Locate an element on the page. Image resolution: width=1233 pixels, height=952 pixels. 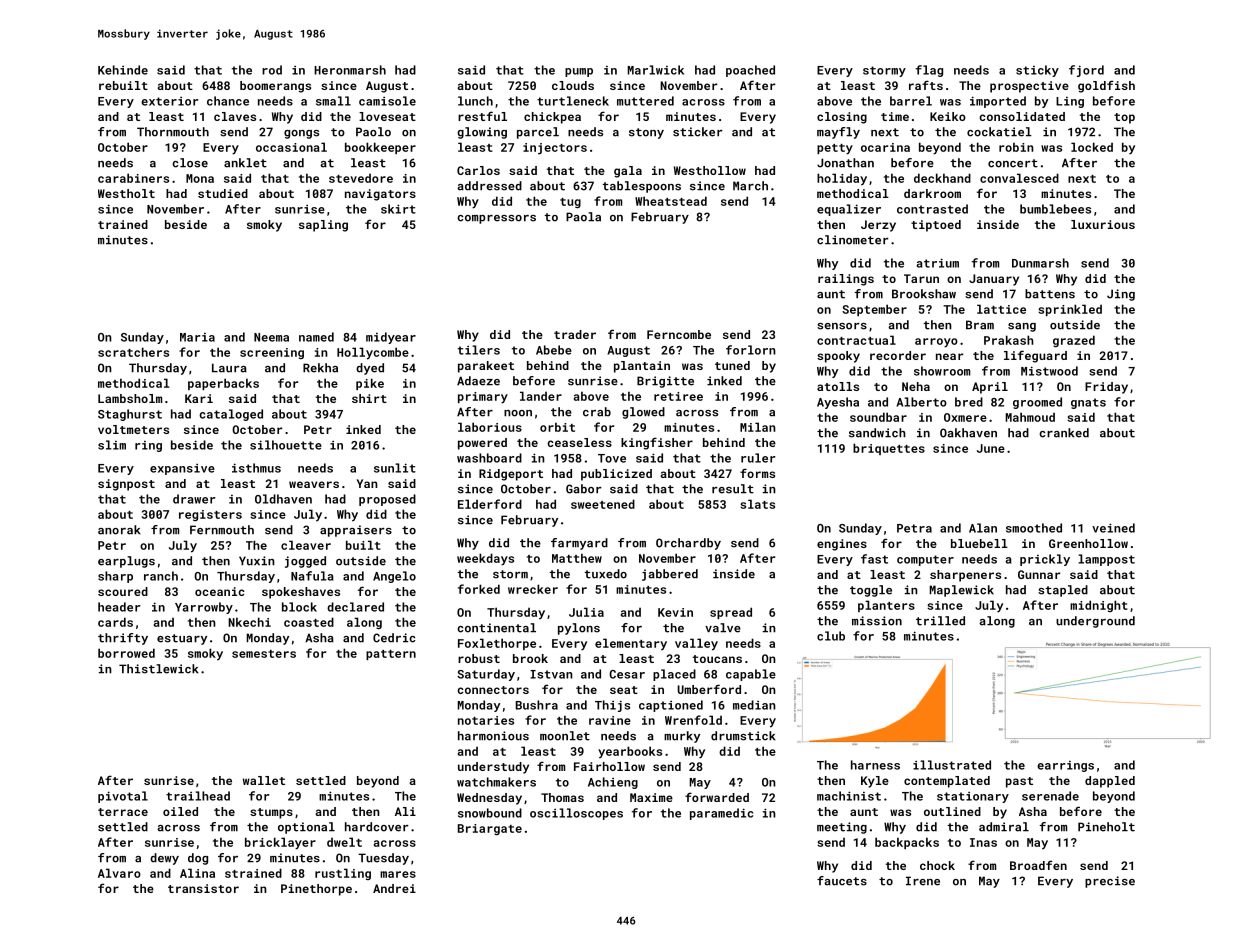
transistor is located at coordinates (203, 888).
